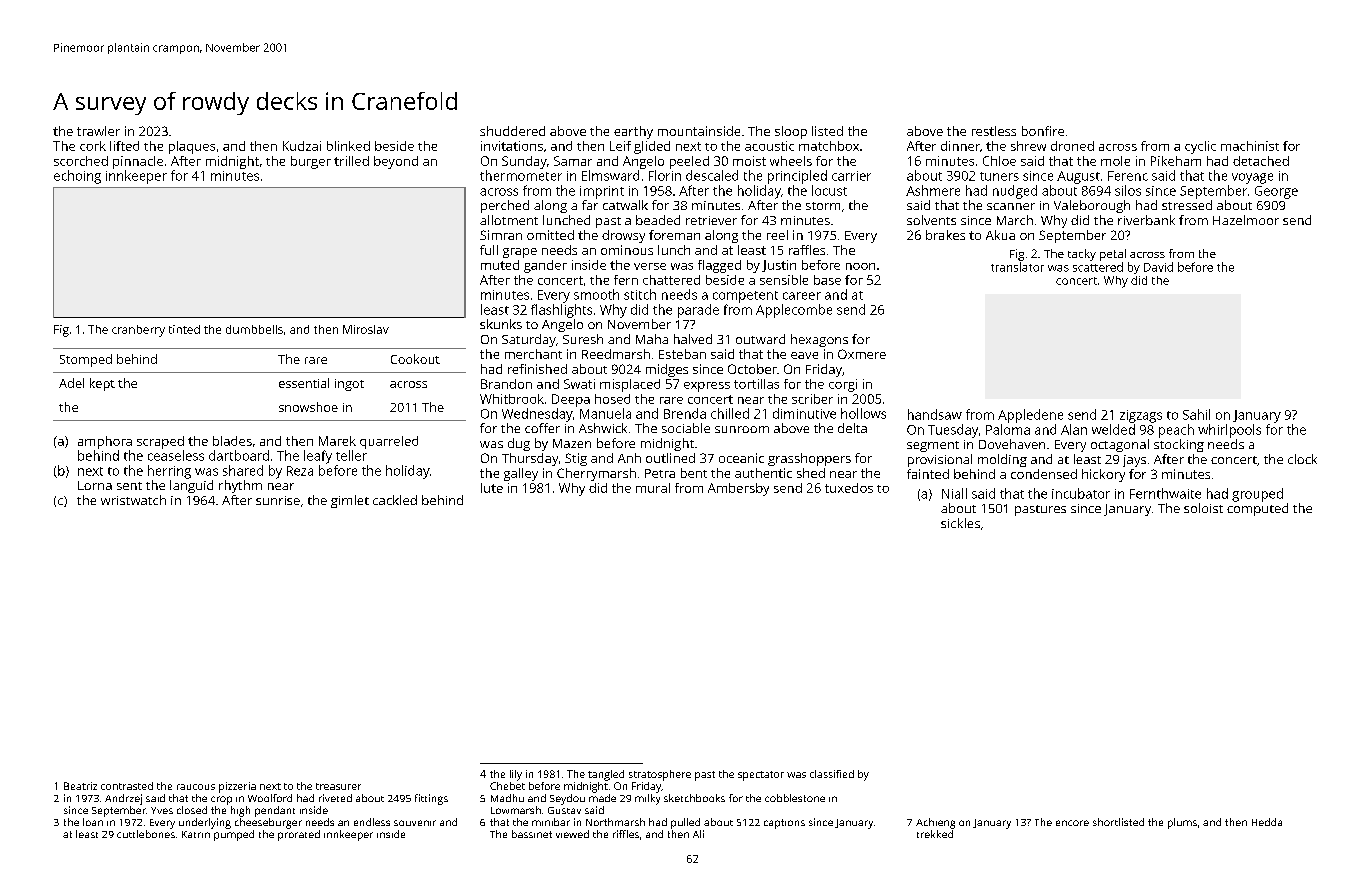 This screenshot has width=1372, height=887. Describe the element at coordinates (960, 523) in the screenshot. I see `sickles` at that location.
